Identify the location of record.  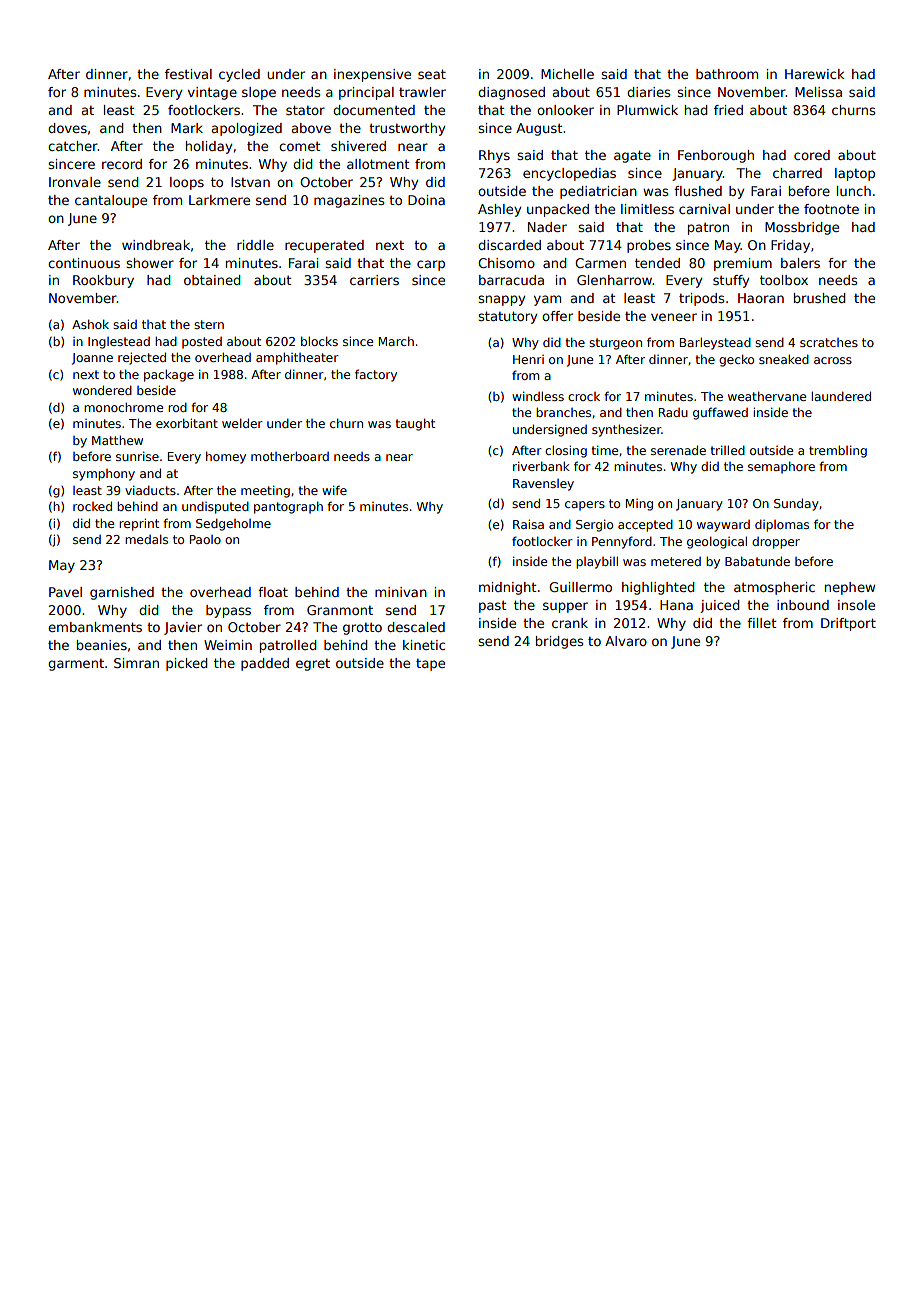
(122, 164).
